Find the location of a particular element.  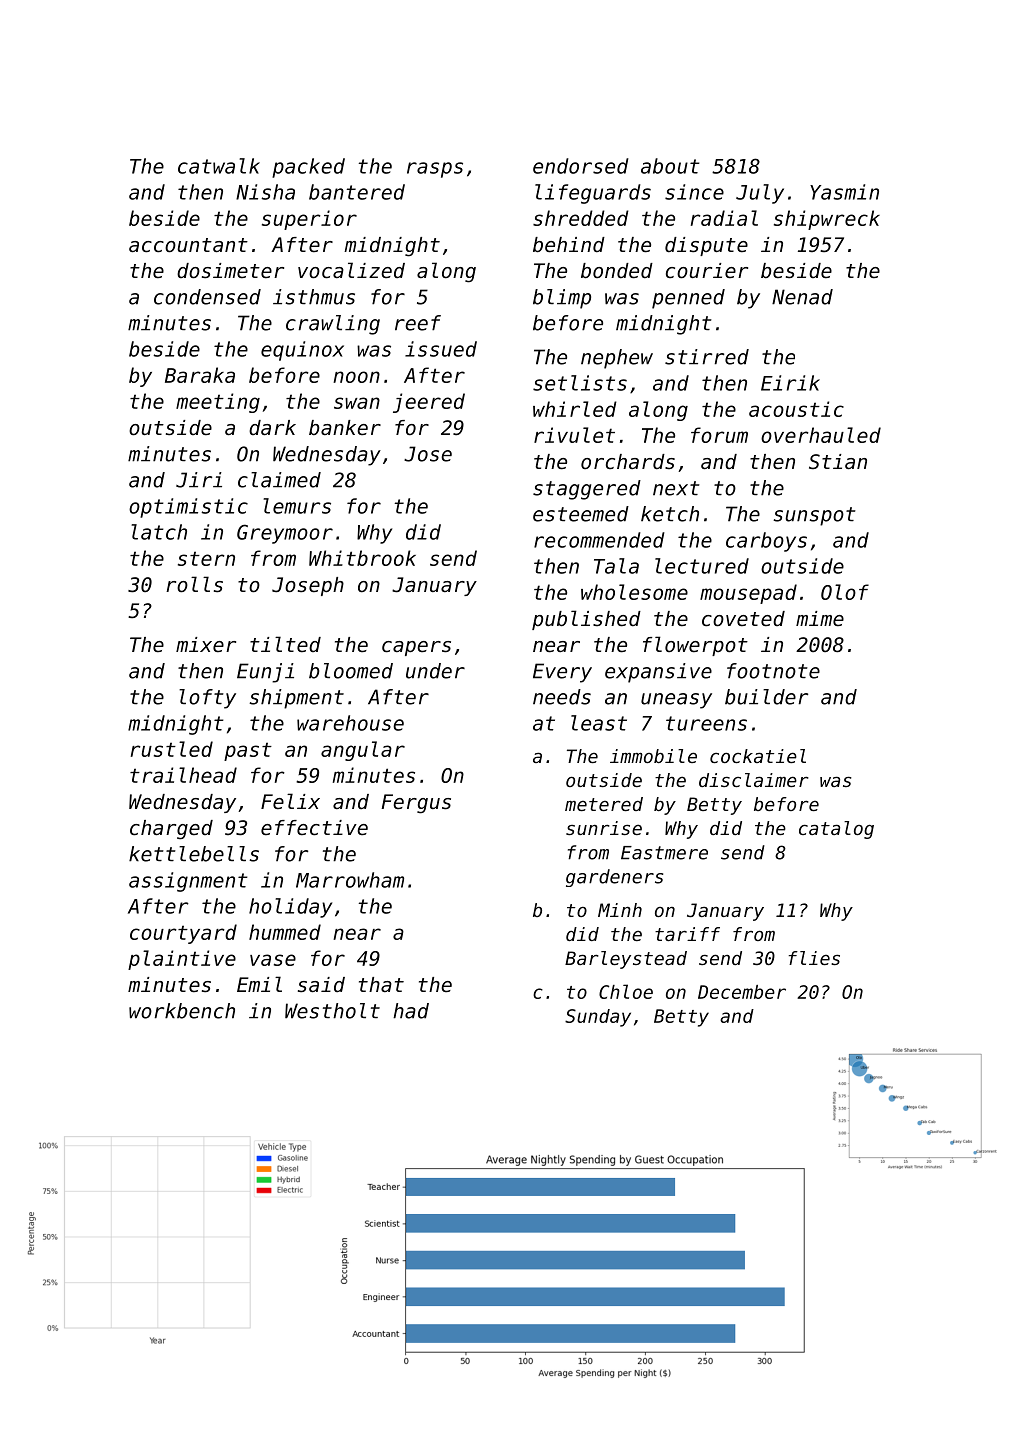

dosimeter is located at coordinates (230, 271).
